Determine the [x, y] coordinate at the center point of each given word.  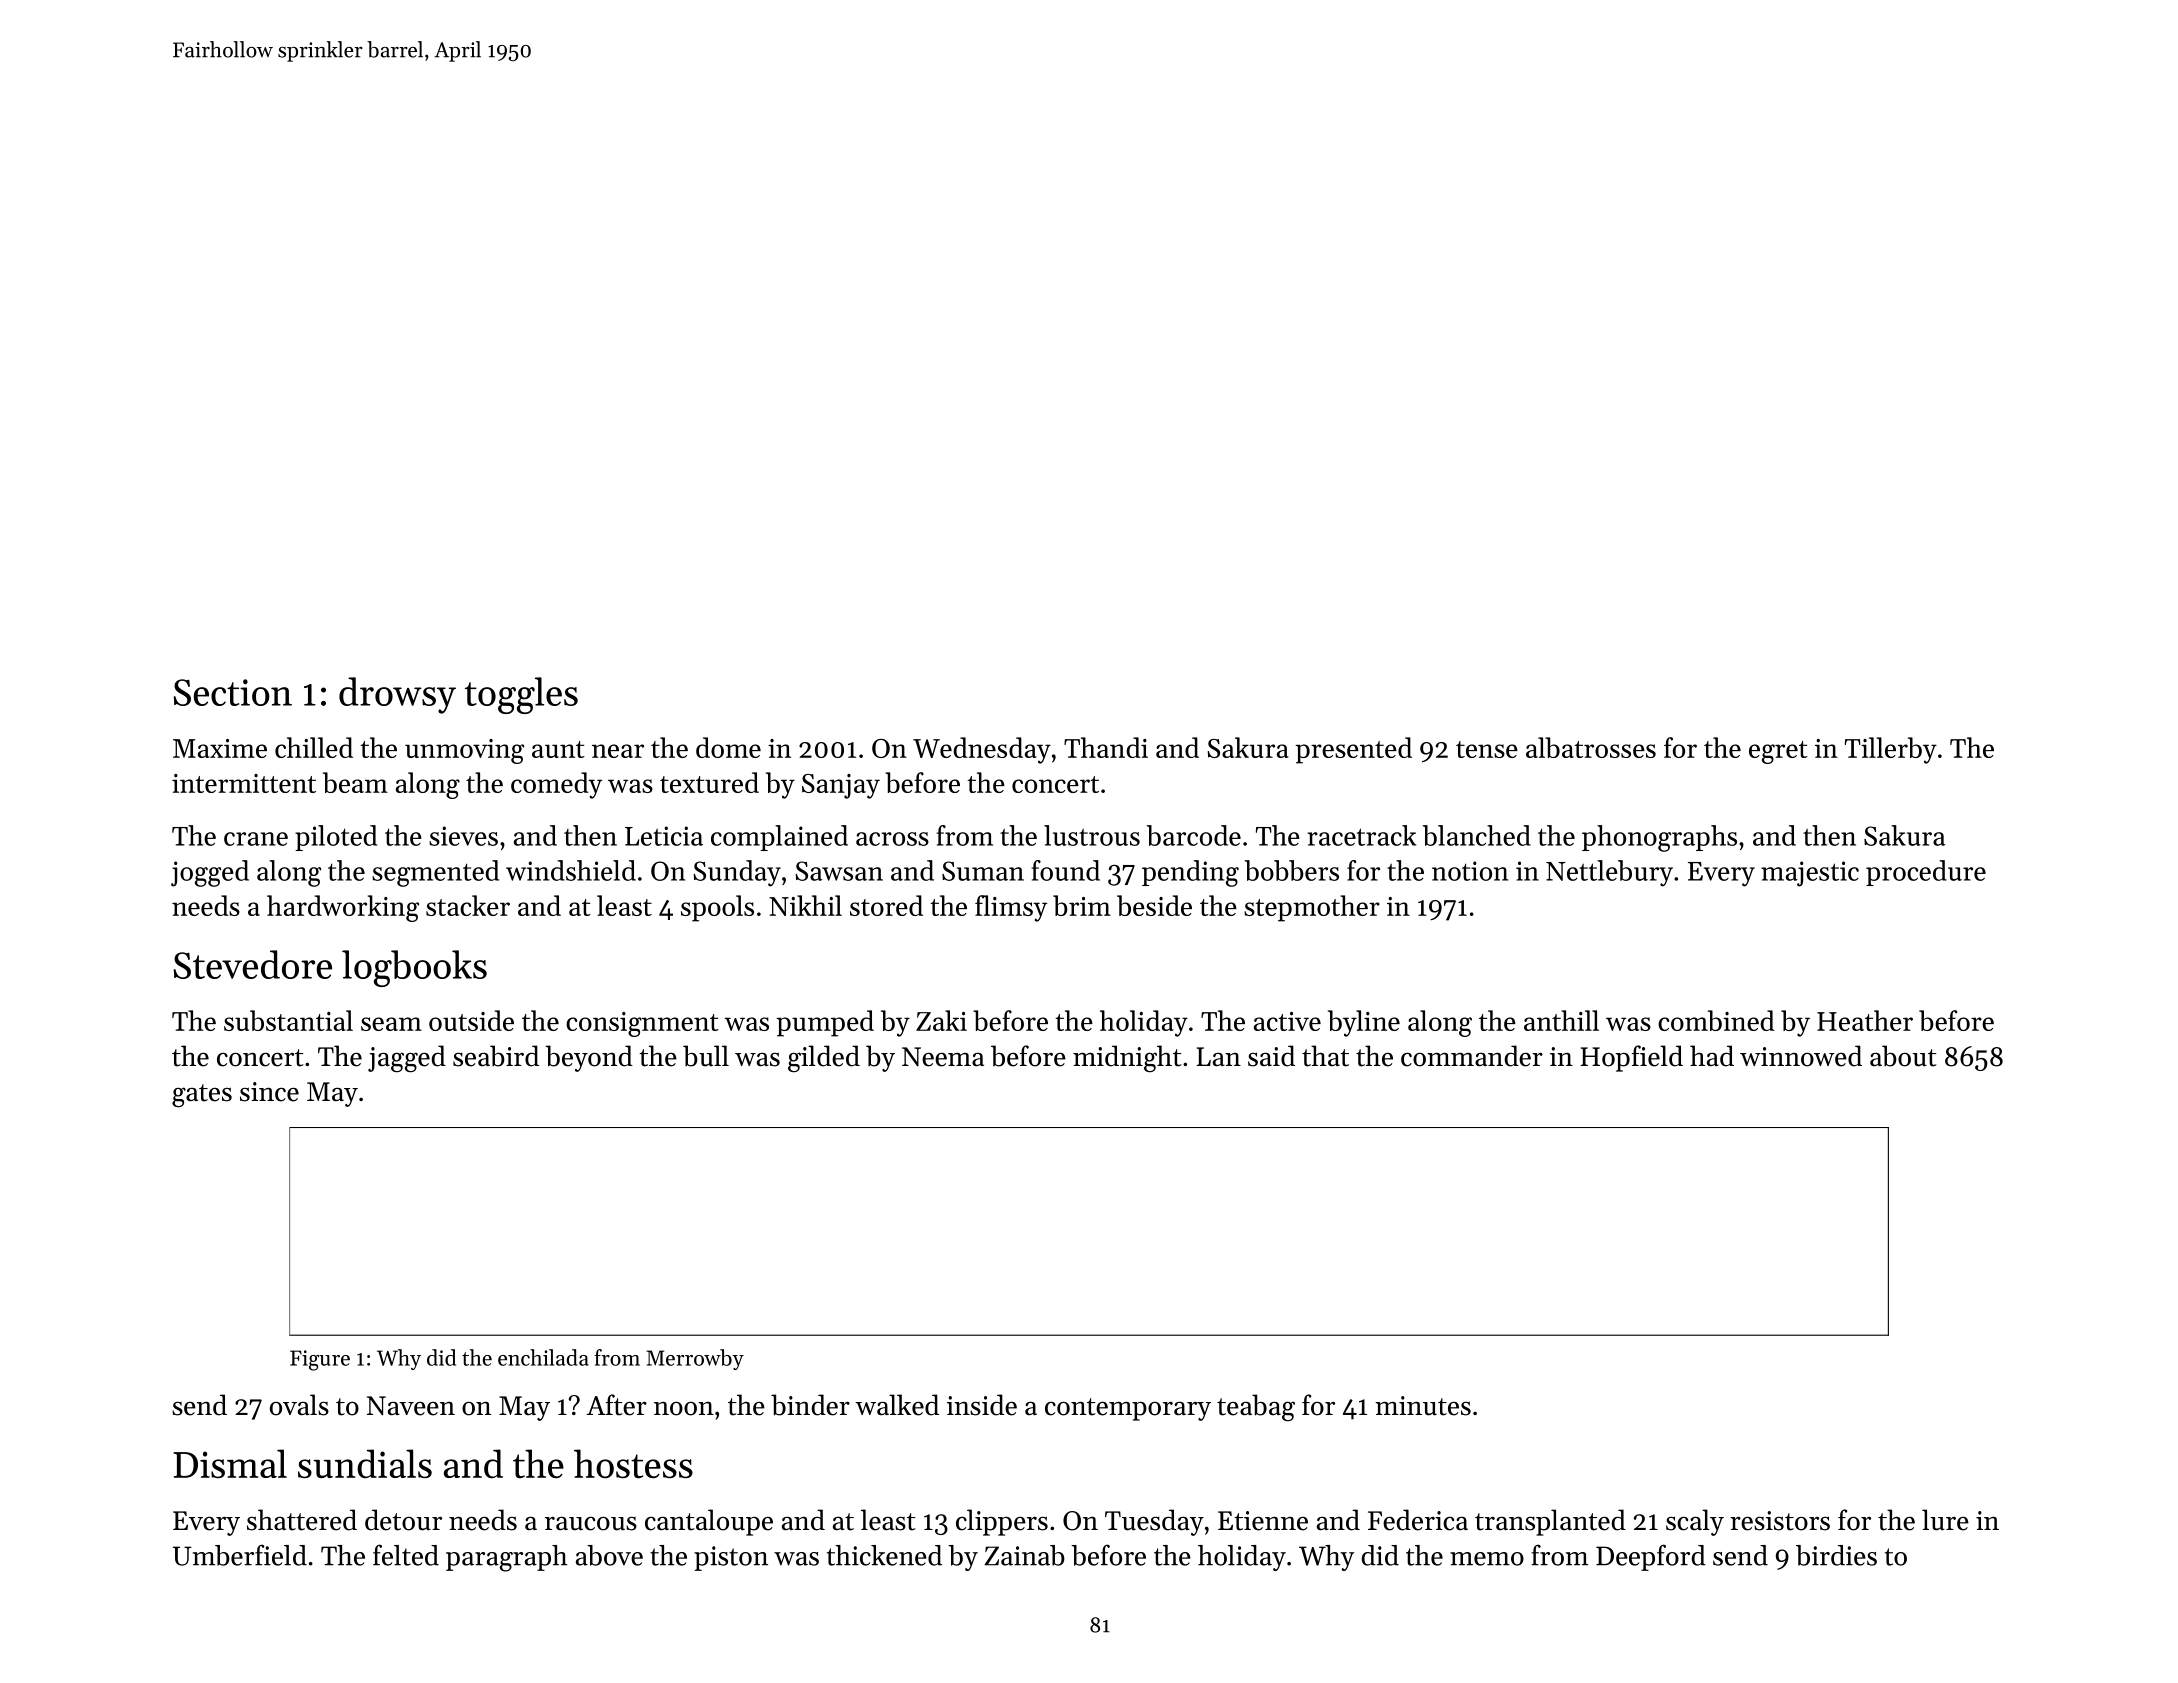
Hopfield [1631, 1058]
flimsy [1011, 908]
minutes [1423, 1406]
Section [233, 692]
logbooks [414, 968]
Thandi [1106, 747]
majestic [1810, 874]
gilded [824, 1059]
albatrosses [1591, 747]
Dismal [230, 1463]
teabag [1256, 1408]
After [616, 1405]
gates [202, 1096]
